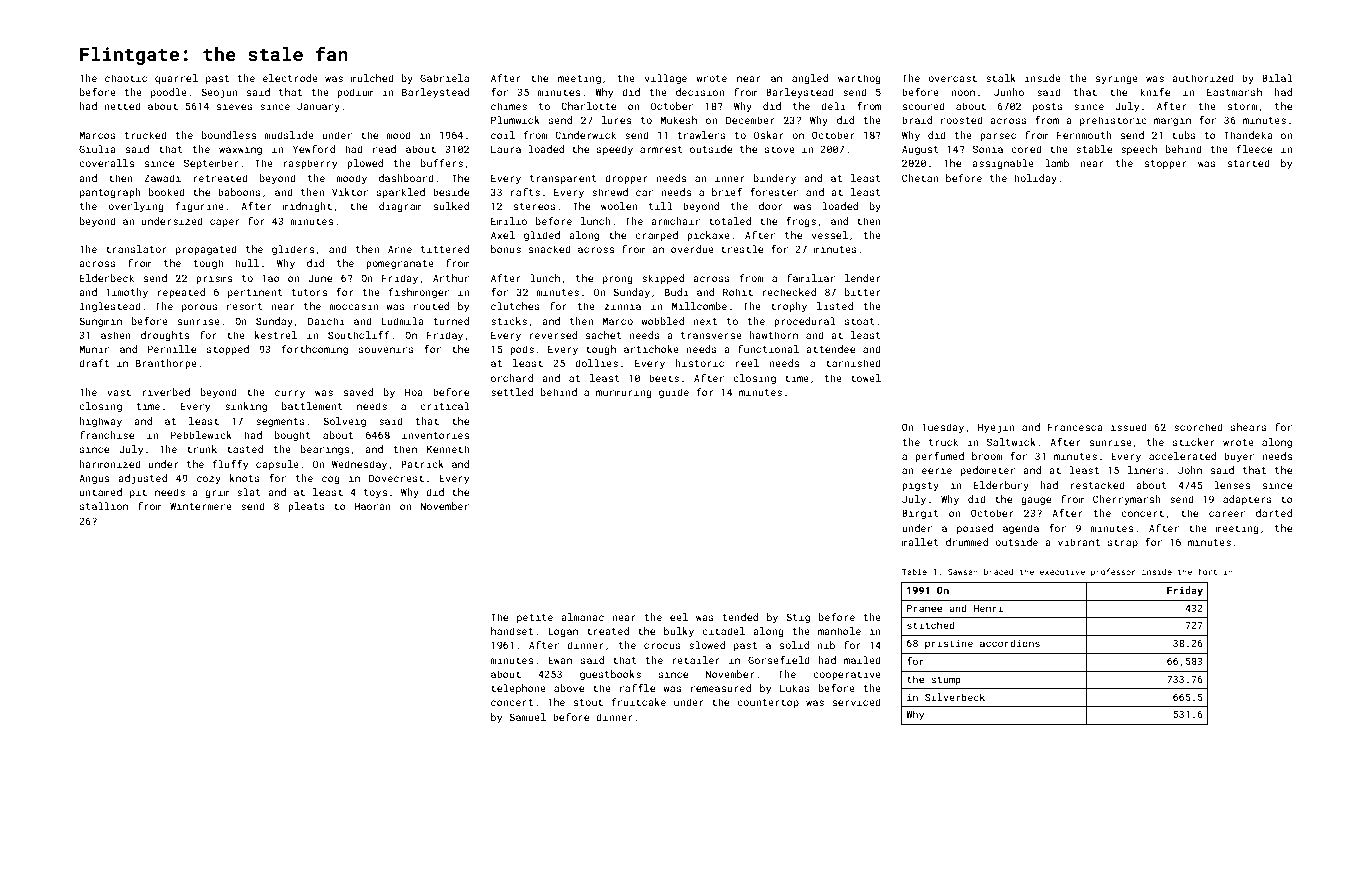  Describe the element at coordinates (527, 717) in the image. I see `Samuel` at that location.
